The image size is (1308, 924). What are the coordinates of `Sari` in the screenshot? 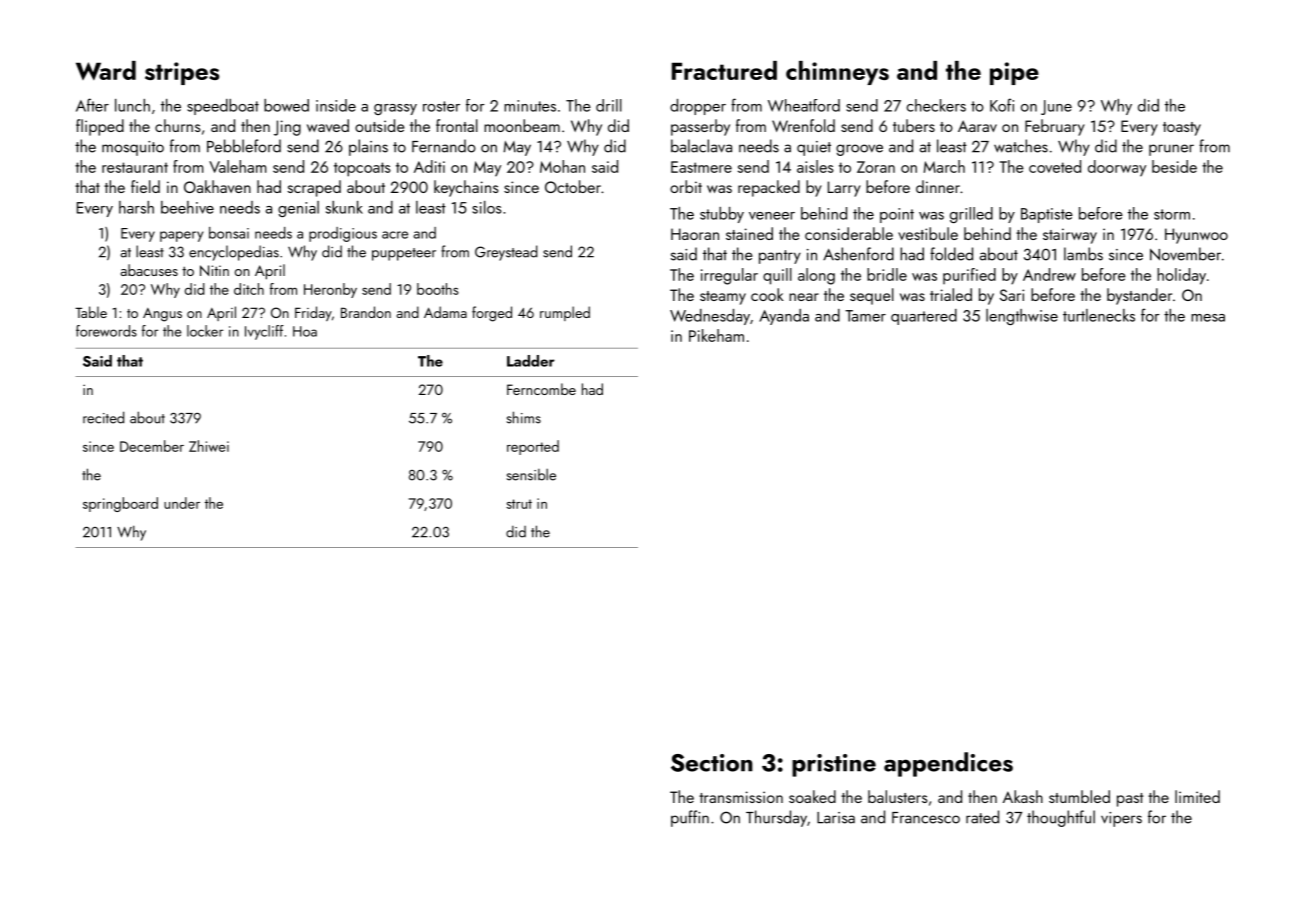 It's located at (1012, 295).
